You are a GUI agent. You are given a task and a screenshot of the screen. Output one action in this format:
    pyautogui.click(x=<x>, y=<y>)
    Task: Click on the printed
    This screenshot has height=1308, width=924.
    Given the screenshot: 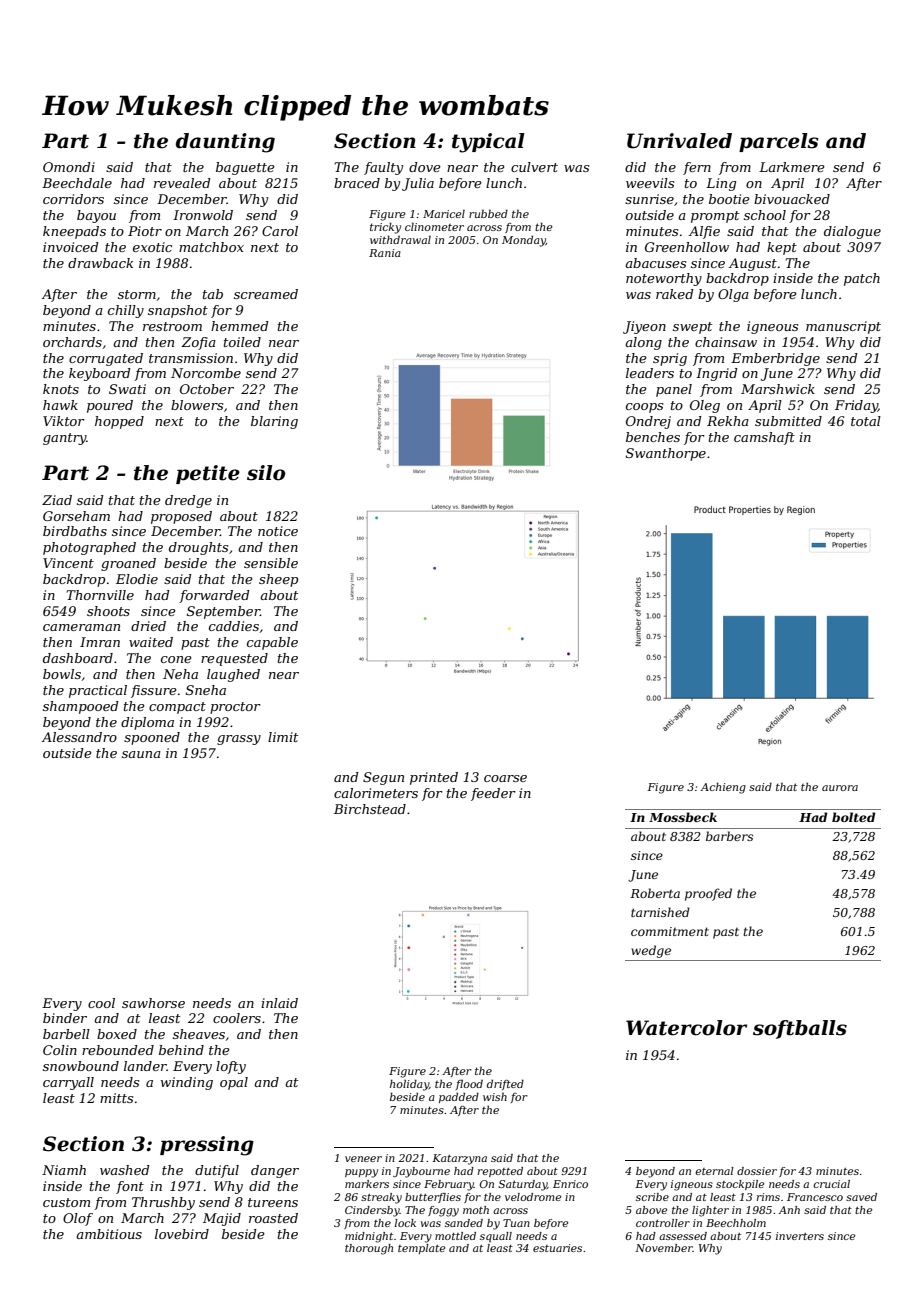 What is the action you would take?
    pyautogui.click(x=434, y=778)
